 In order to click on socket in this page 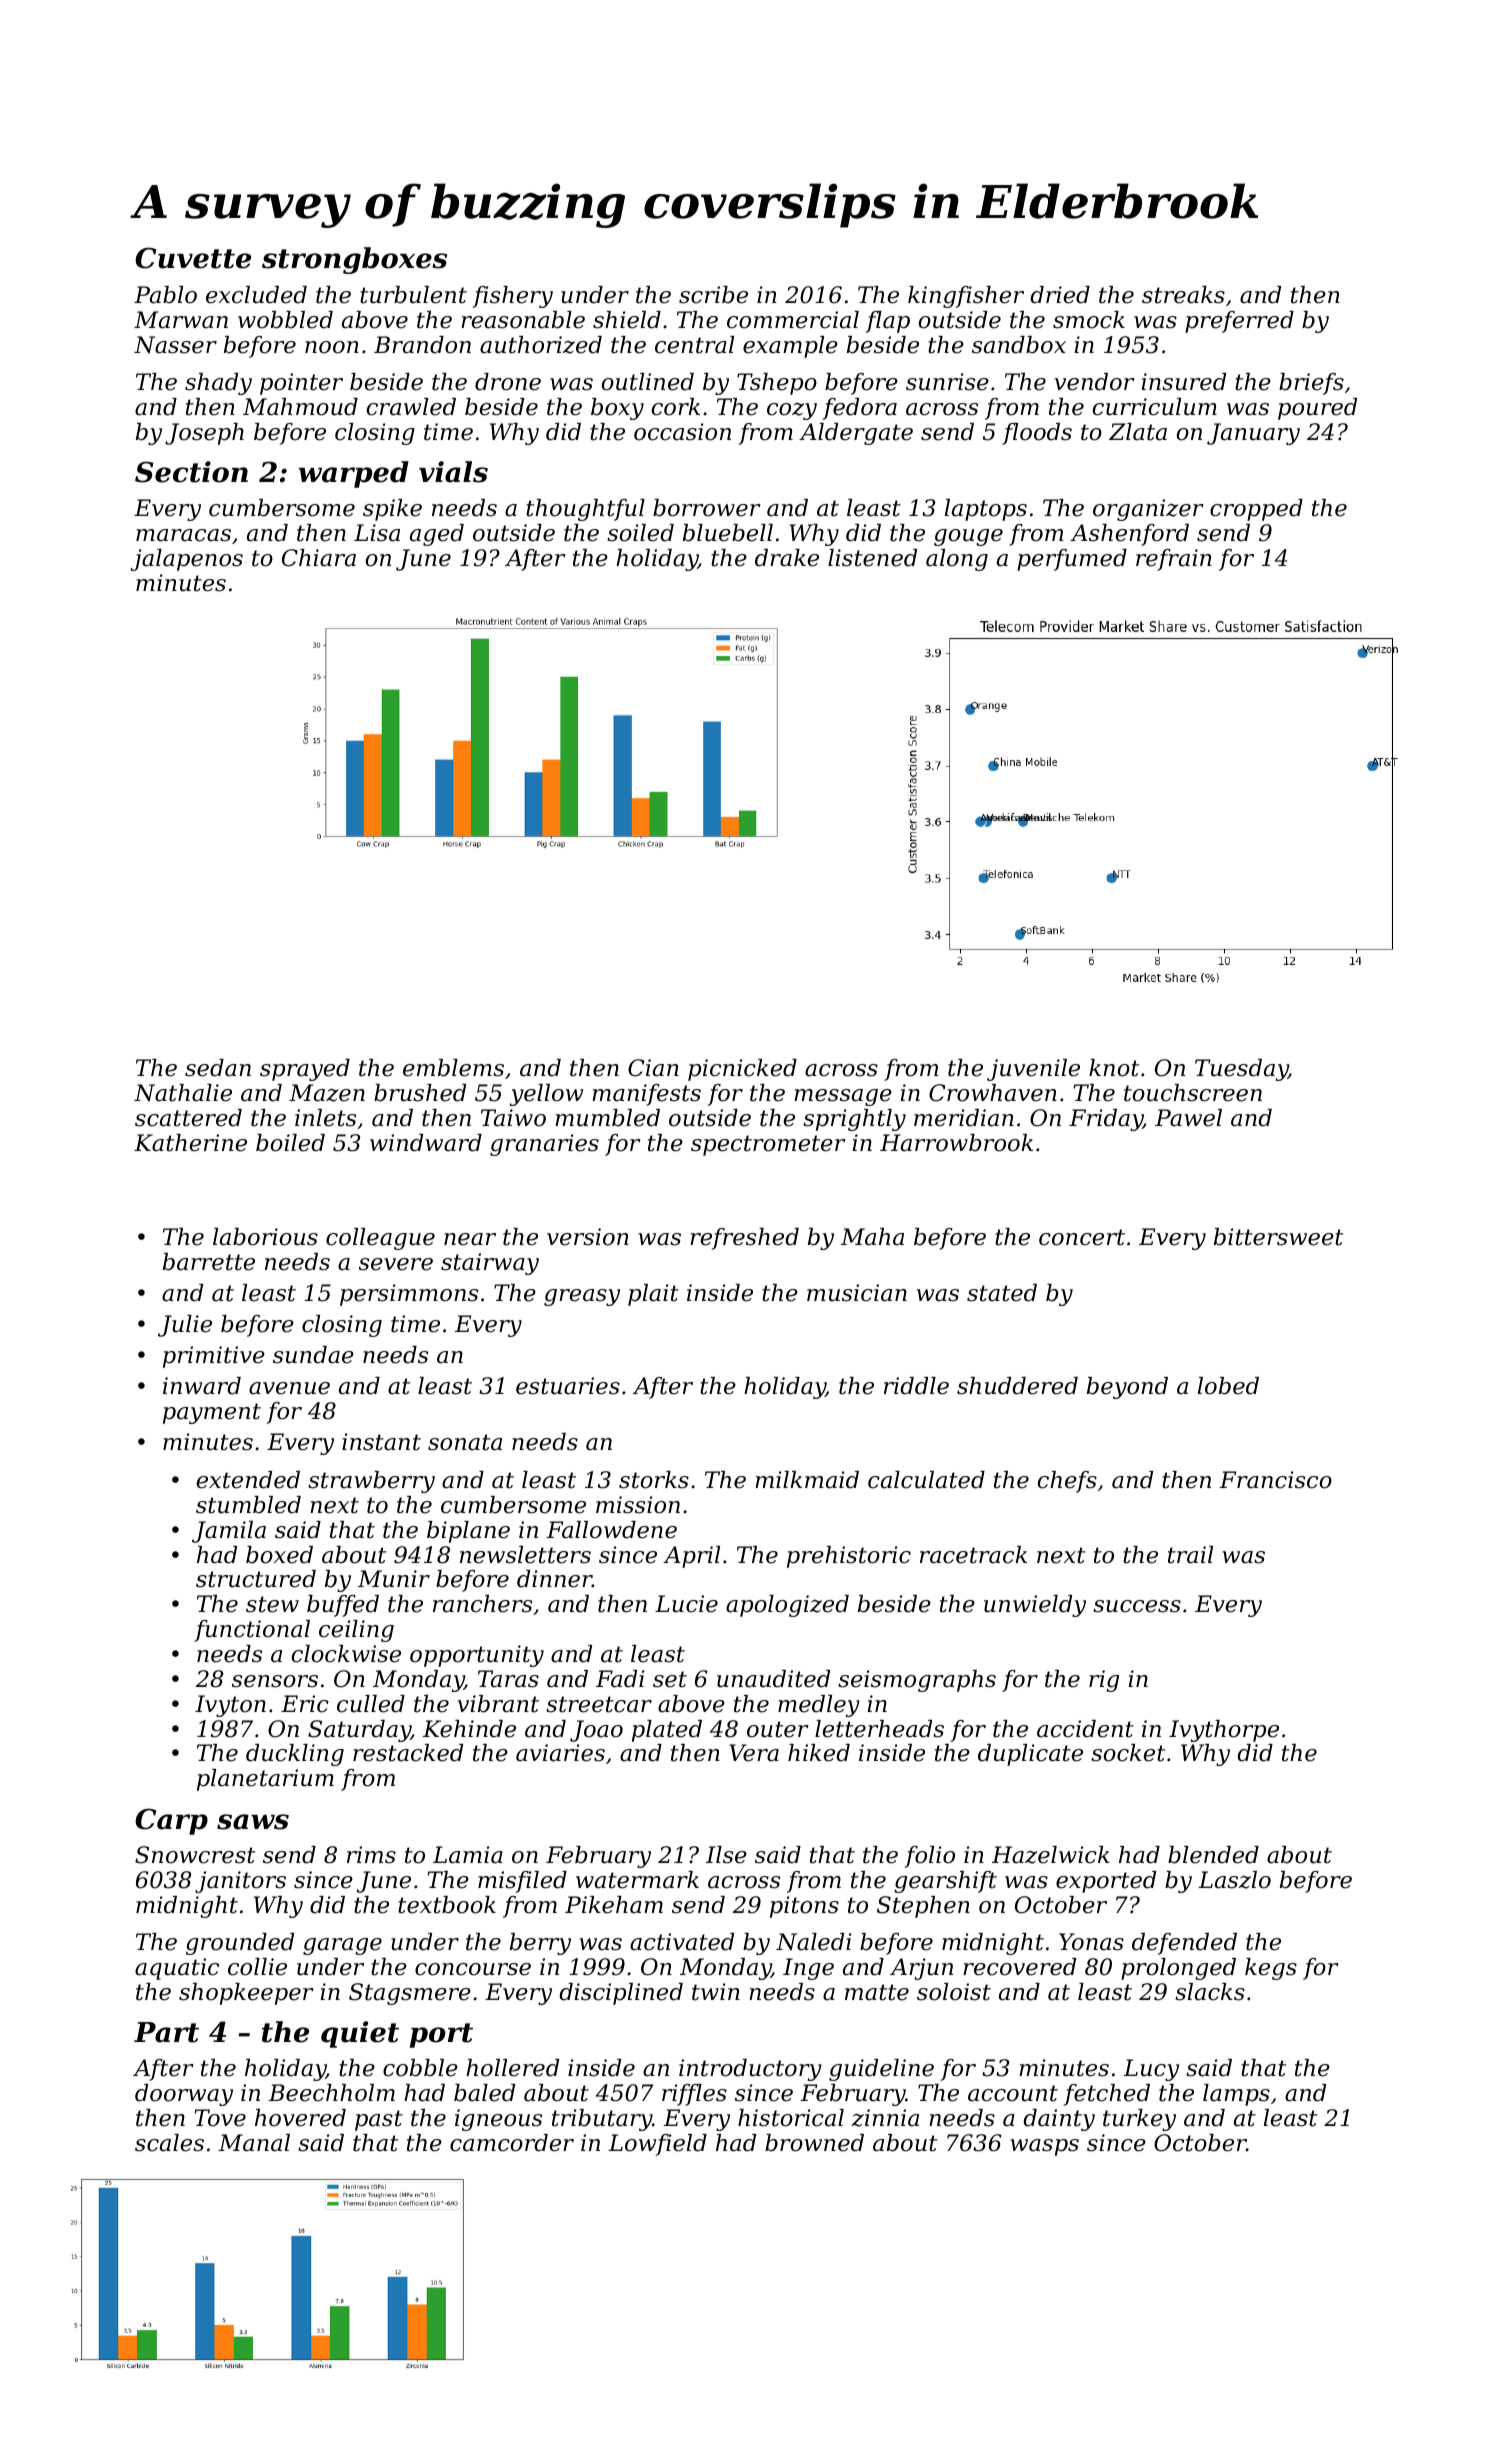, I will do `click(1128, 1753)`.
